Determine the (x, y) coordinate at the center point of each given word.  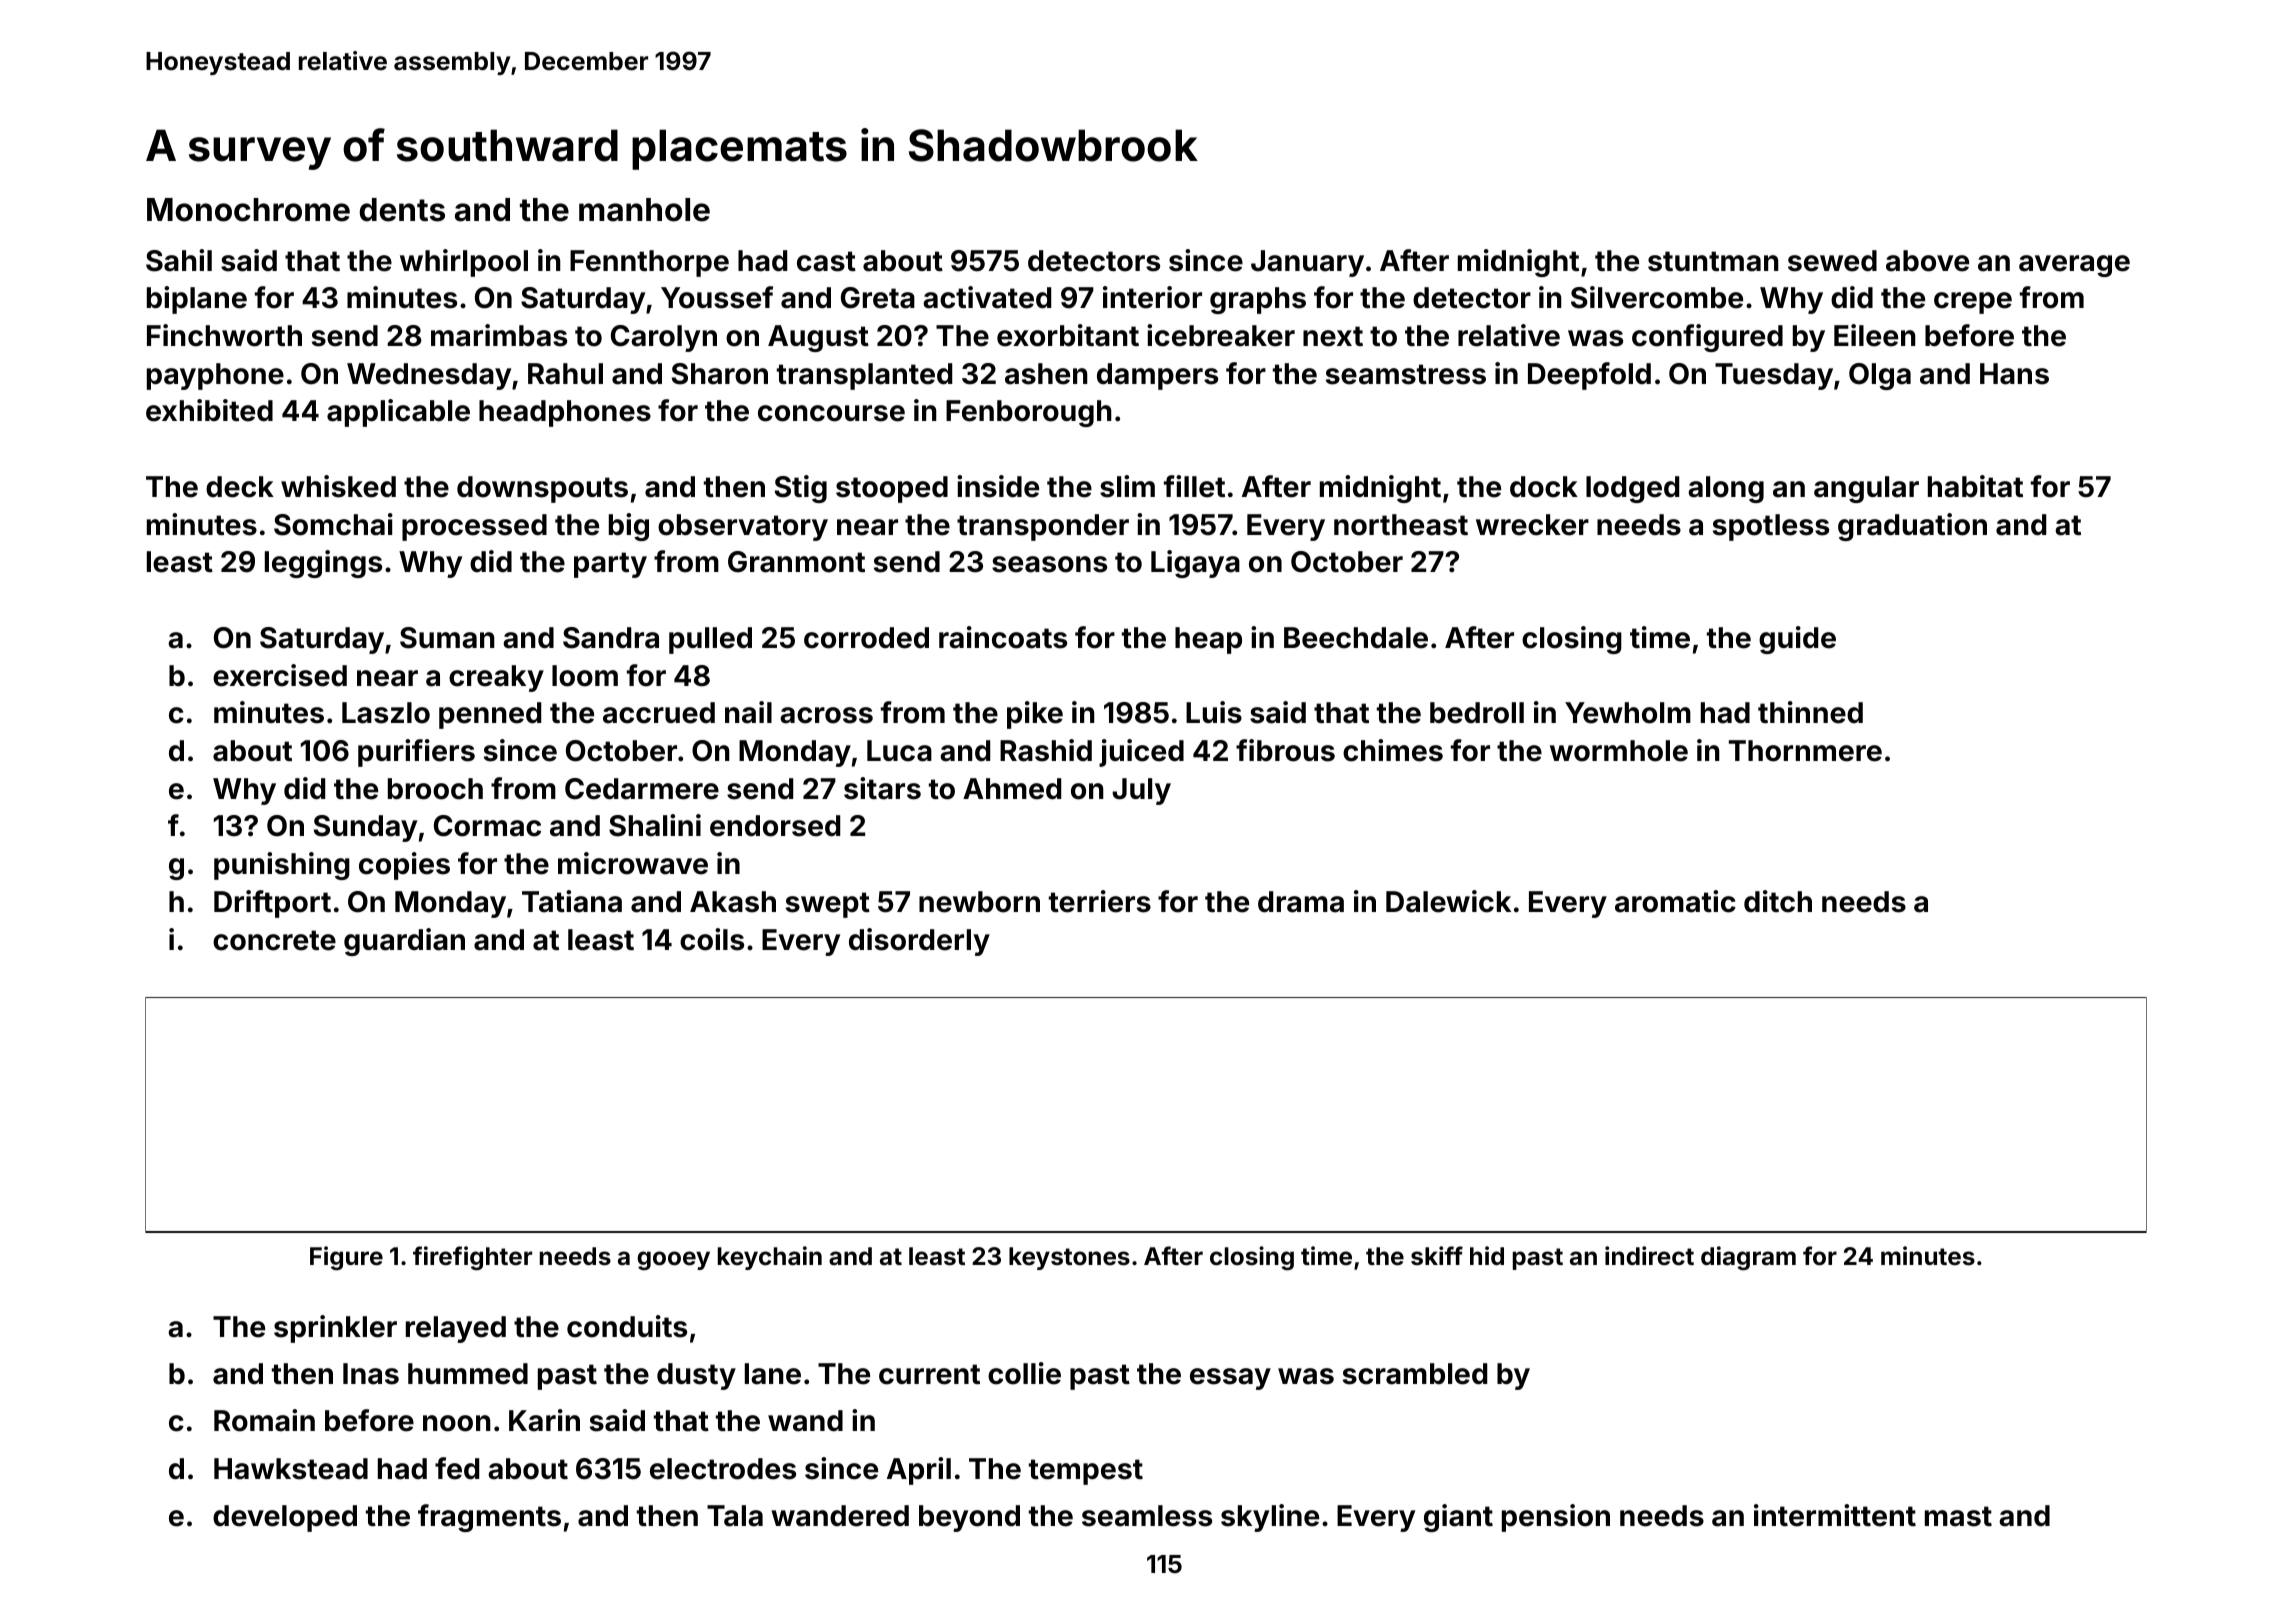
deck (240, 487)
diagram (1748, 1258)
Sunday (365, 828)
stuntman (1713, 261)
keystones (1069, 1258)
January (1307, 263)
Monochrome (248, 210)
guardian (404, 942)
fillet (1194, 486)
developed (285, 1518)
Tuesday (1774, 376)
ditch (1778, 901)
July (1141, 791)
